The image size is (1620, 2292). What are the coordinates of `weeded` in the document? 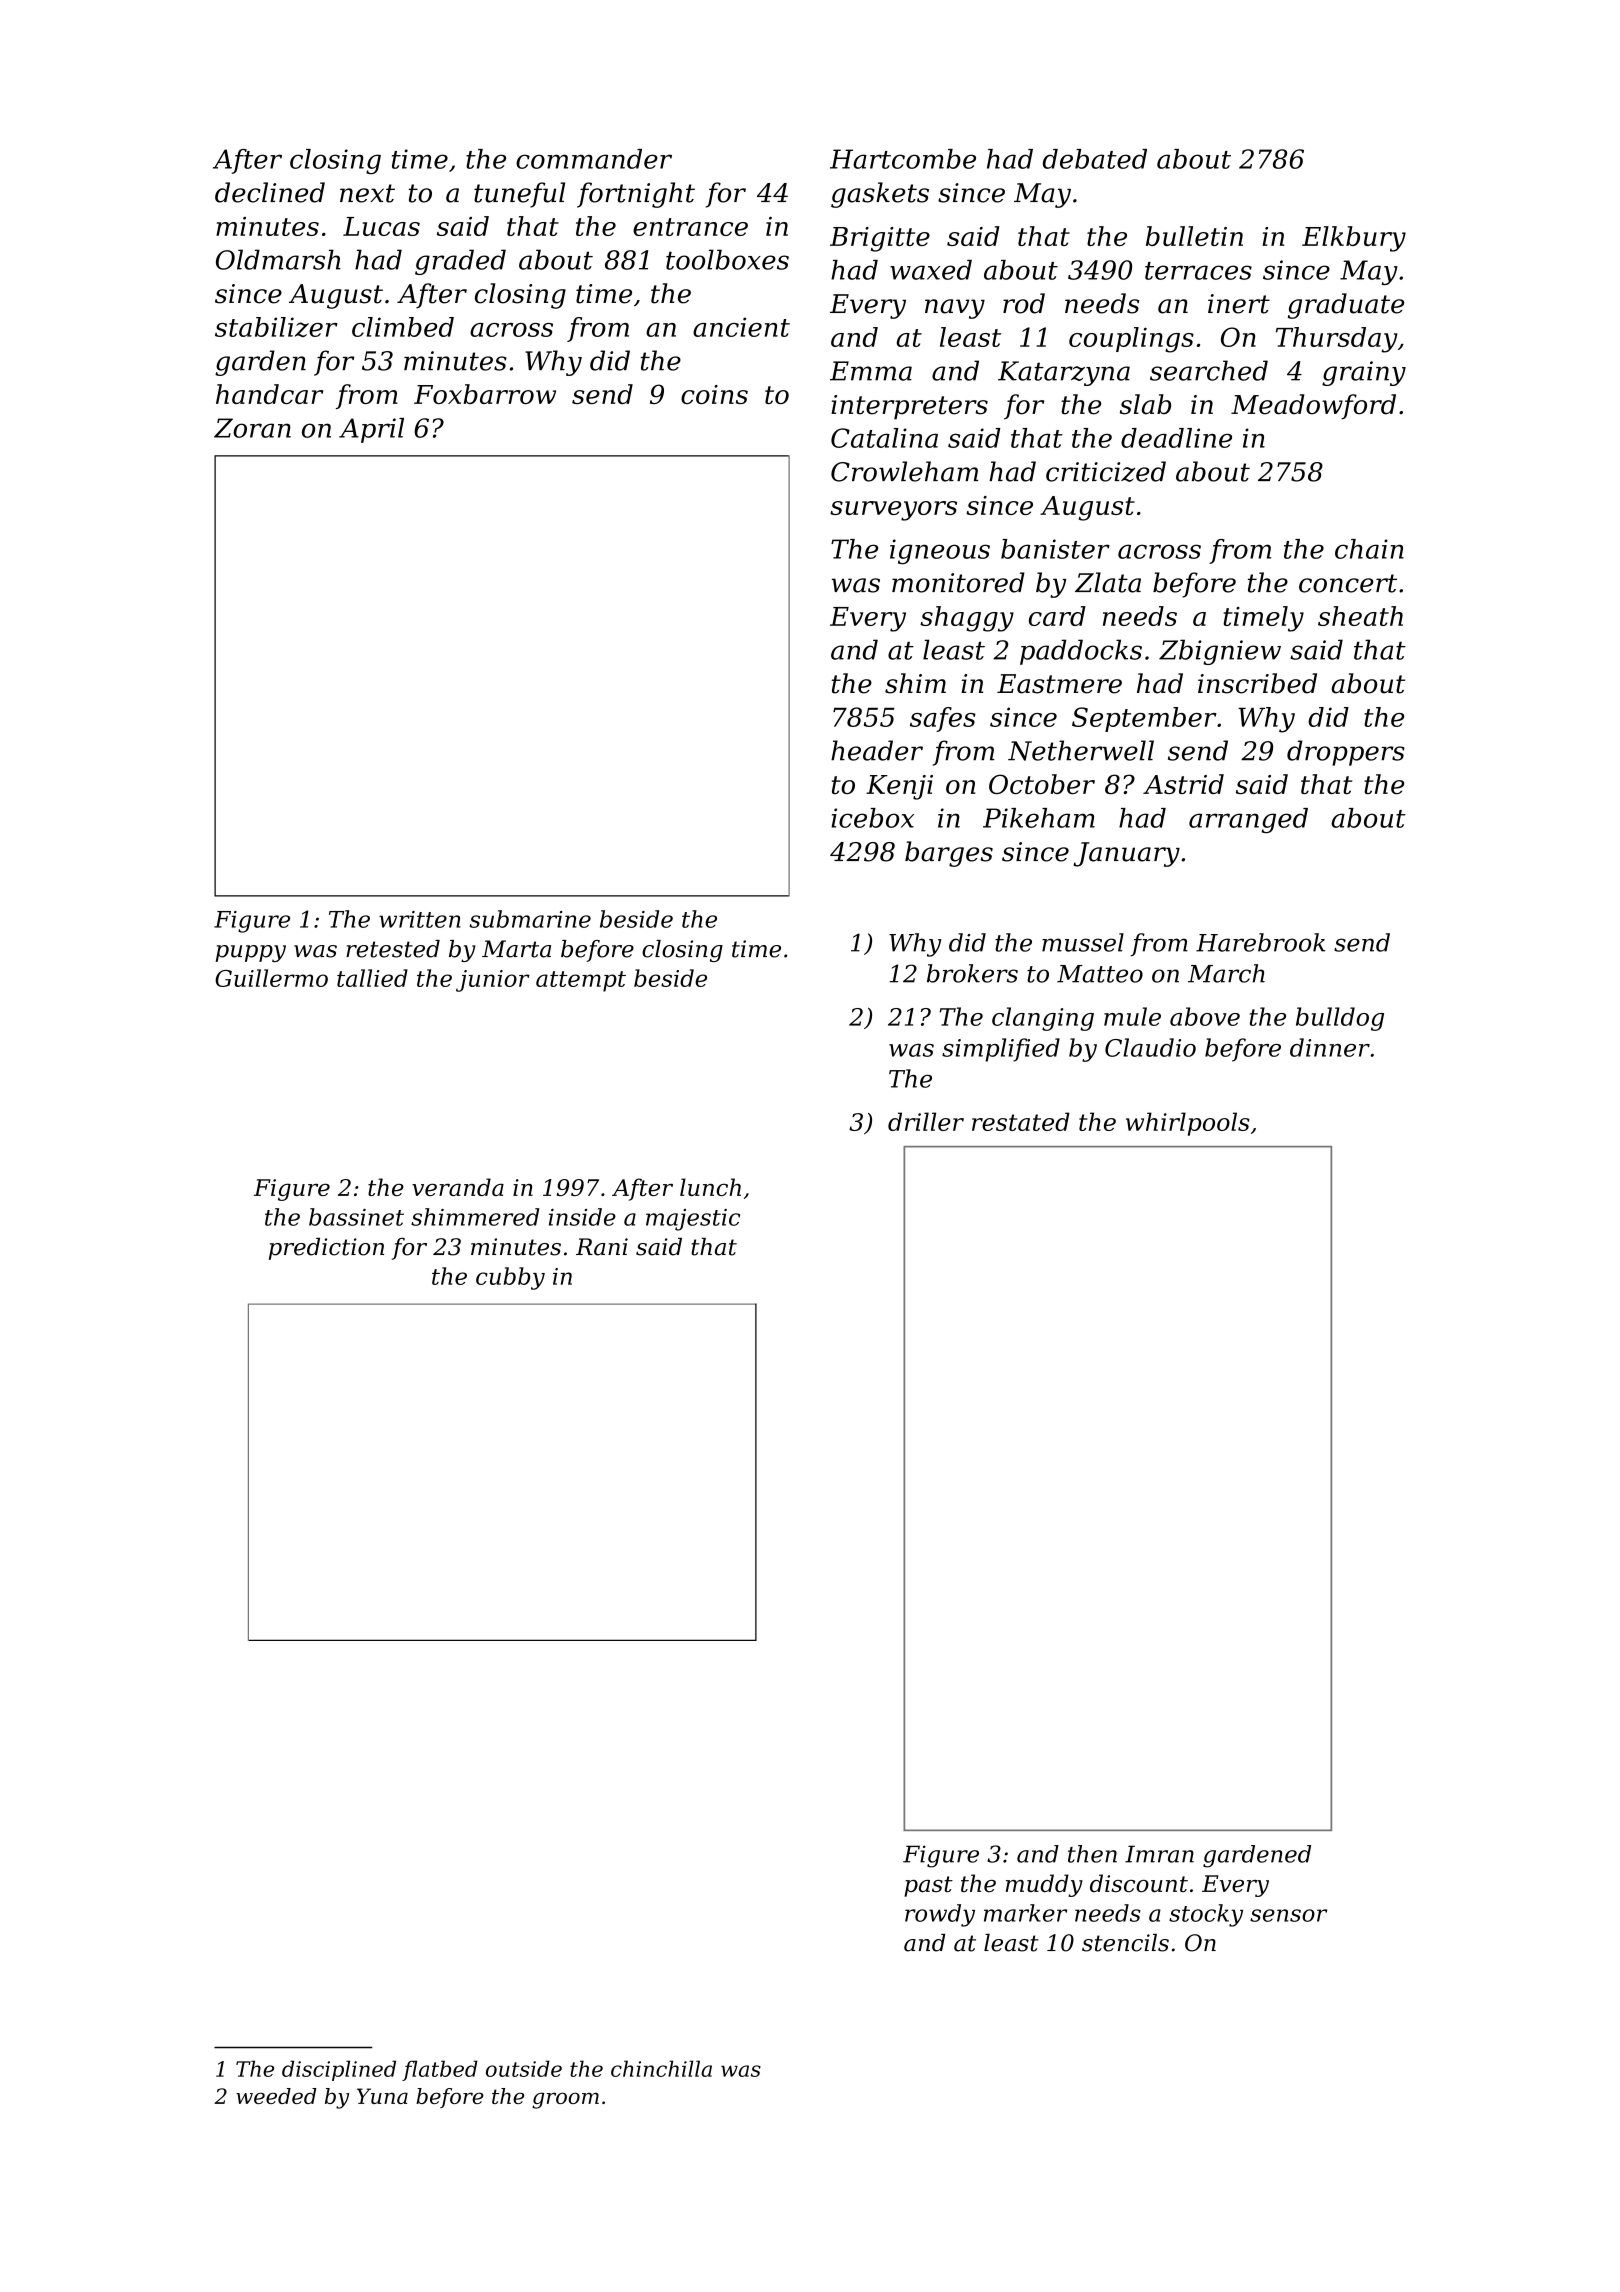 It's located at (276, 2096).
